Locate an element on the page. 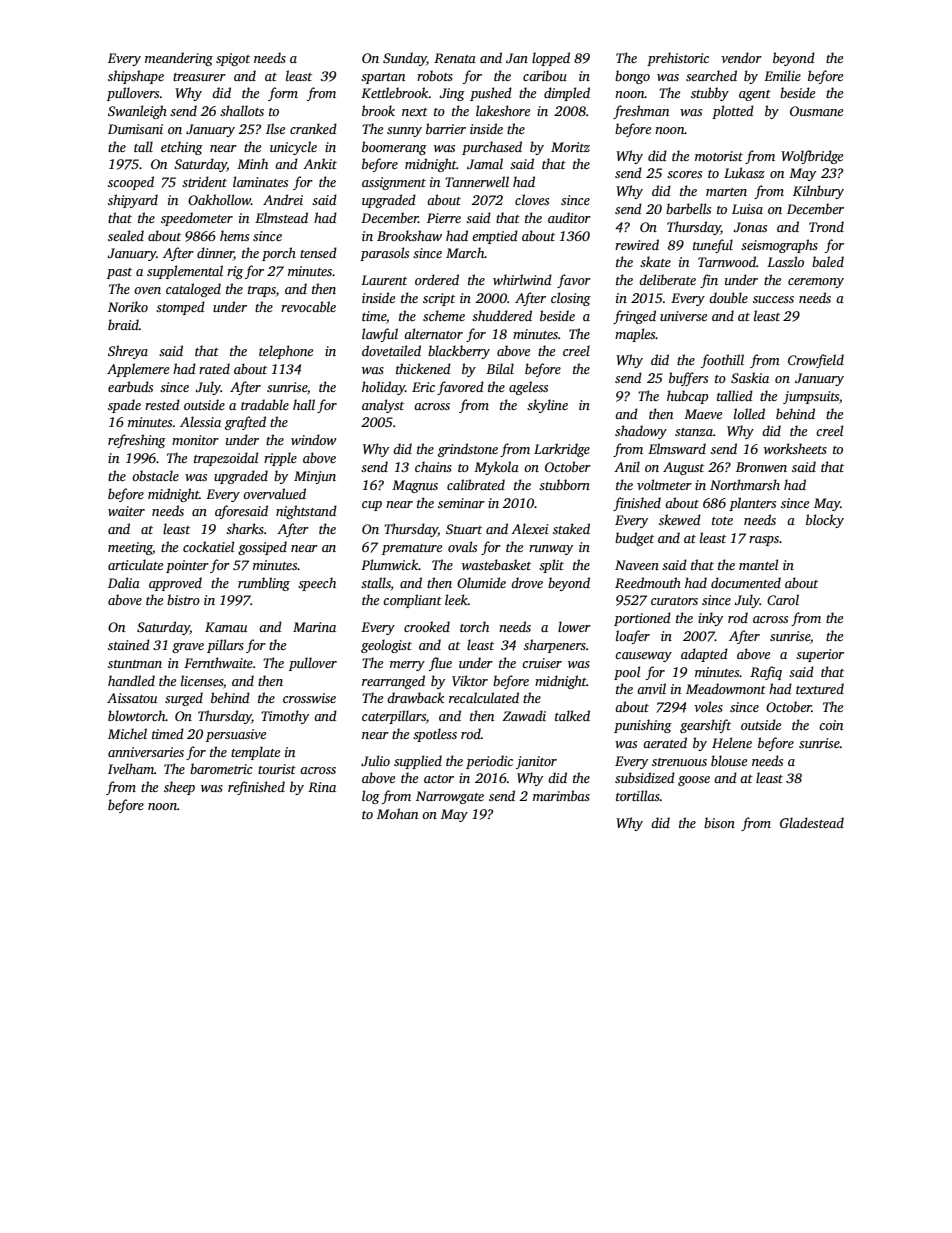 This page has height=1233, width=952. Michel is located at coordinates (127, 733).
